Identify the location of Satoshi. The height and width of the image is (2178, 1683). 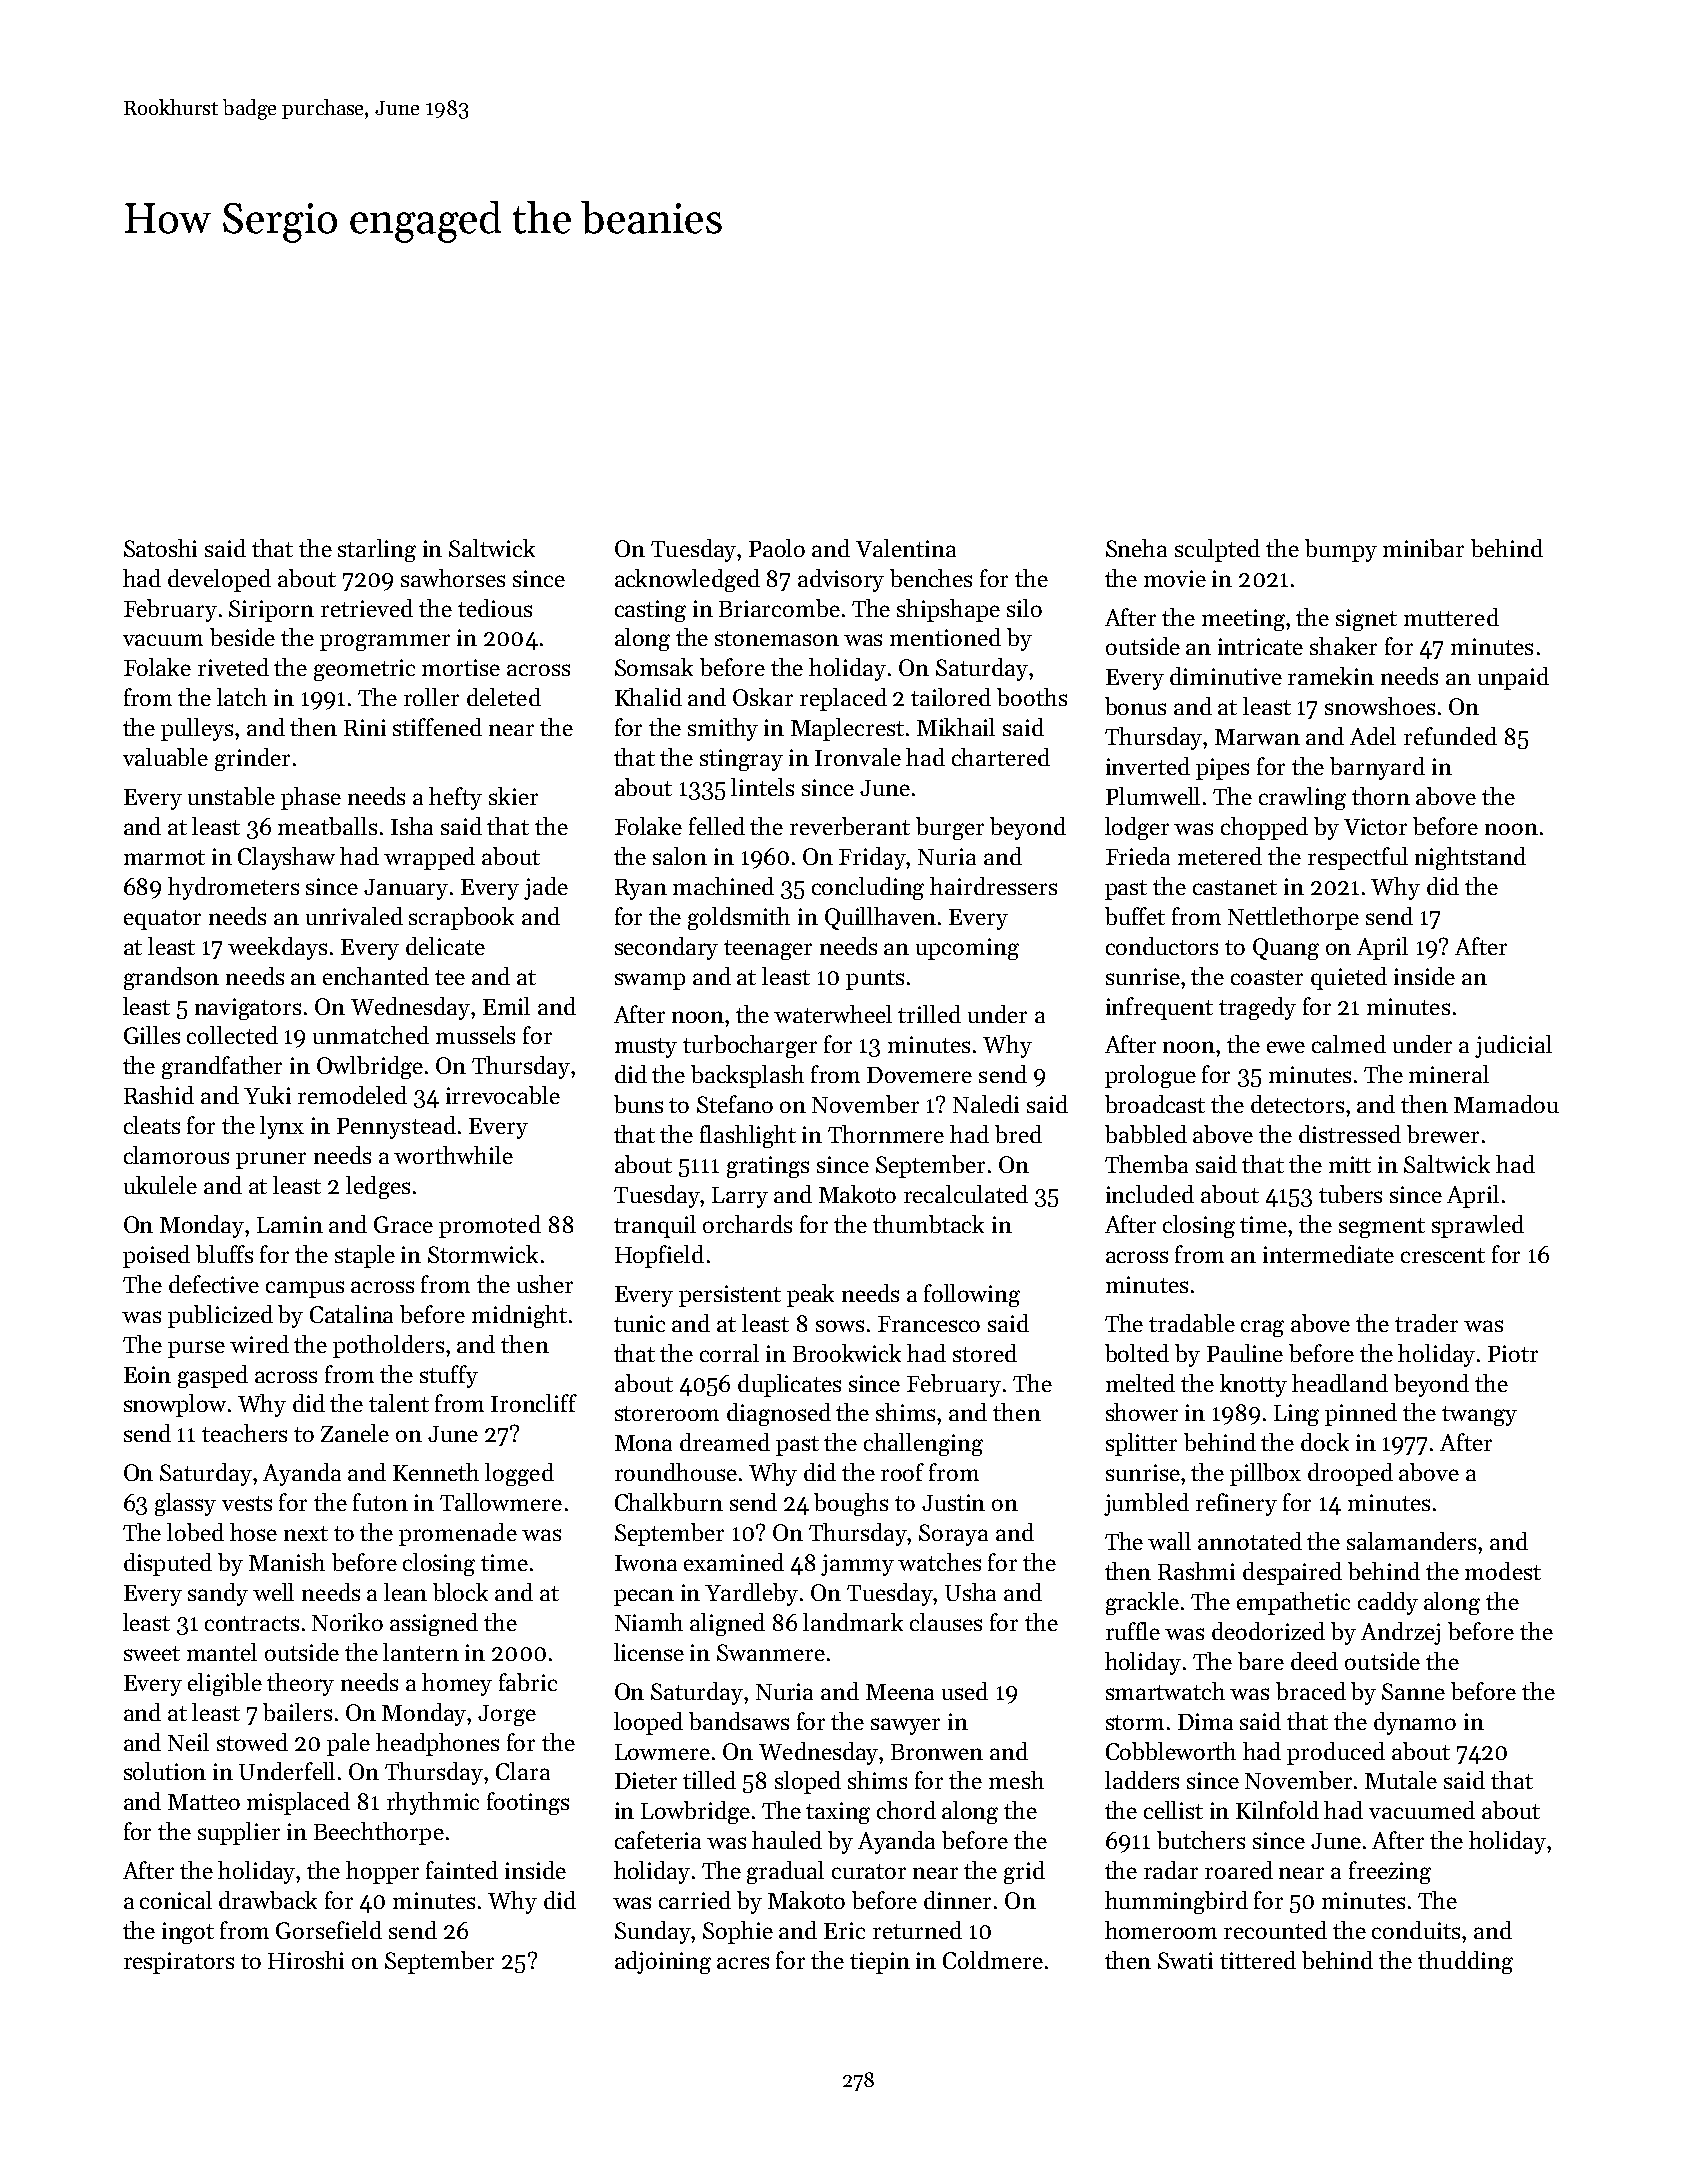
(160, 548).
